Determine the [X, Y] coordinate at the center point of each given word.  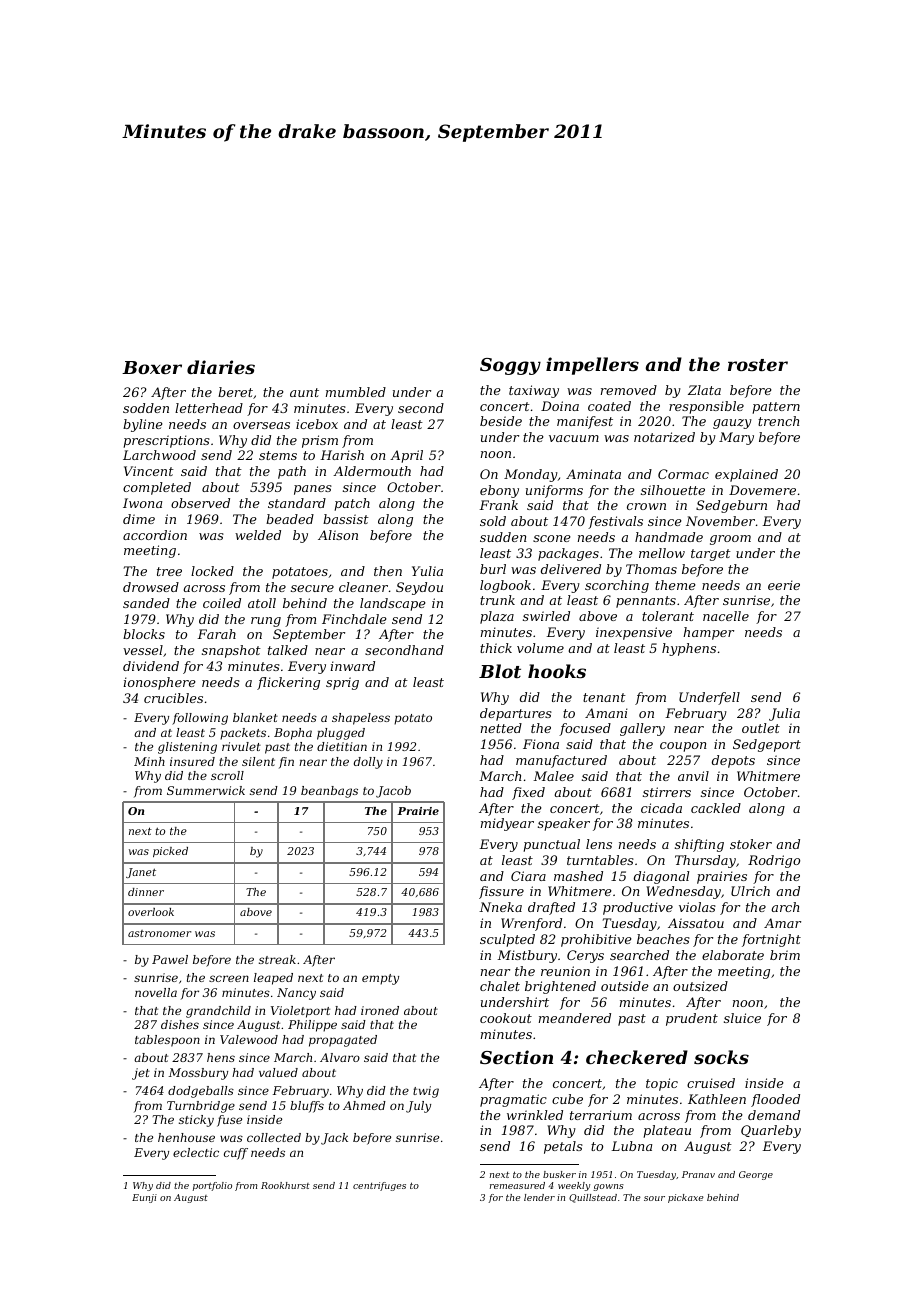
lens [599, 844]
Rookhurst [285, 1185]
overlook [151, 912]
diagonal [661, 877]
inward [353, 666]
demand [774, 1115]
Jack [334, 1139]
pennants [646, 602]
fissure [501, 892]
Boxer [152, 367]
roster [758, 365]
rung [266, 622]
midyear [507, 824]
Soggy [510, 366]
